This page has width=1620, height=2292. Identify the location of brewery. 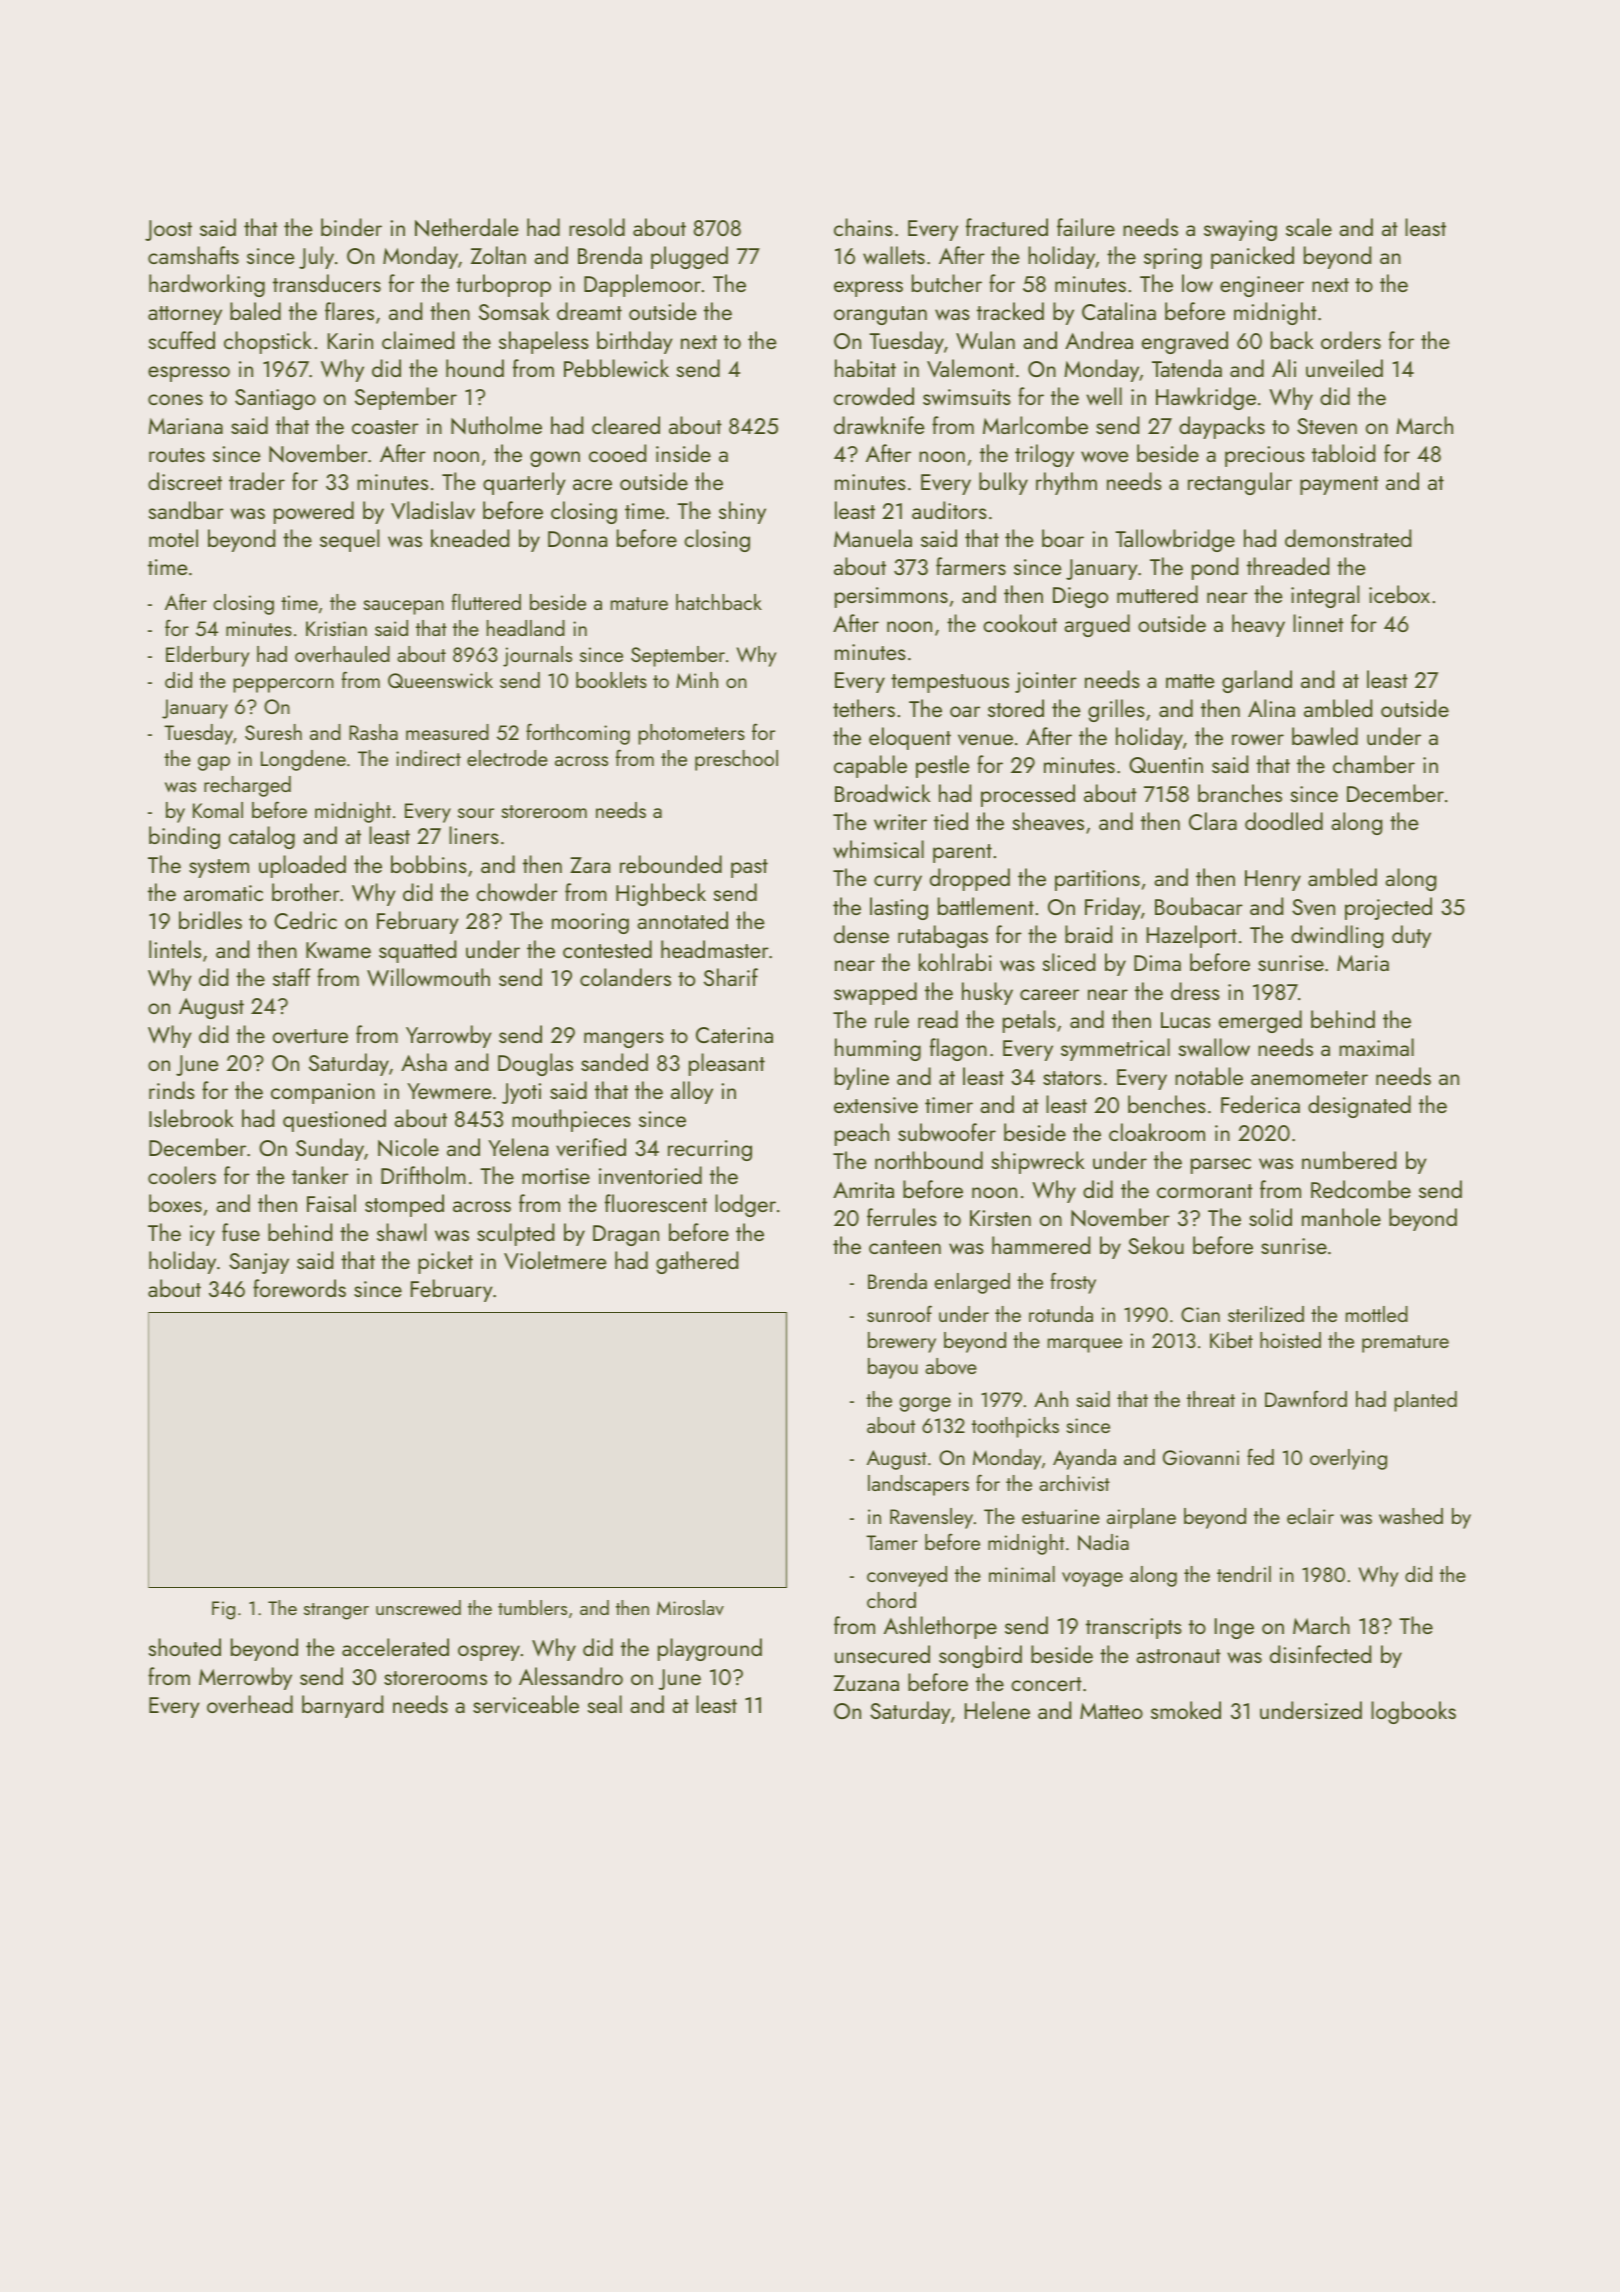
(902, 1342).
